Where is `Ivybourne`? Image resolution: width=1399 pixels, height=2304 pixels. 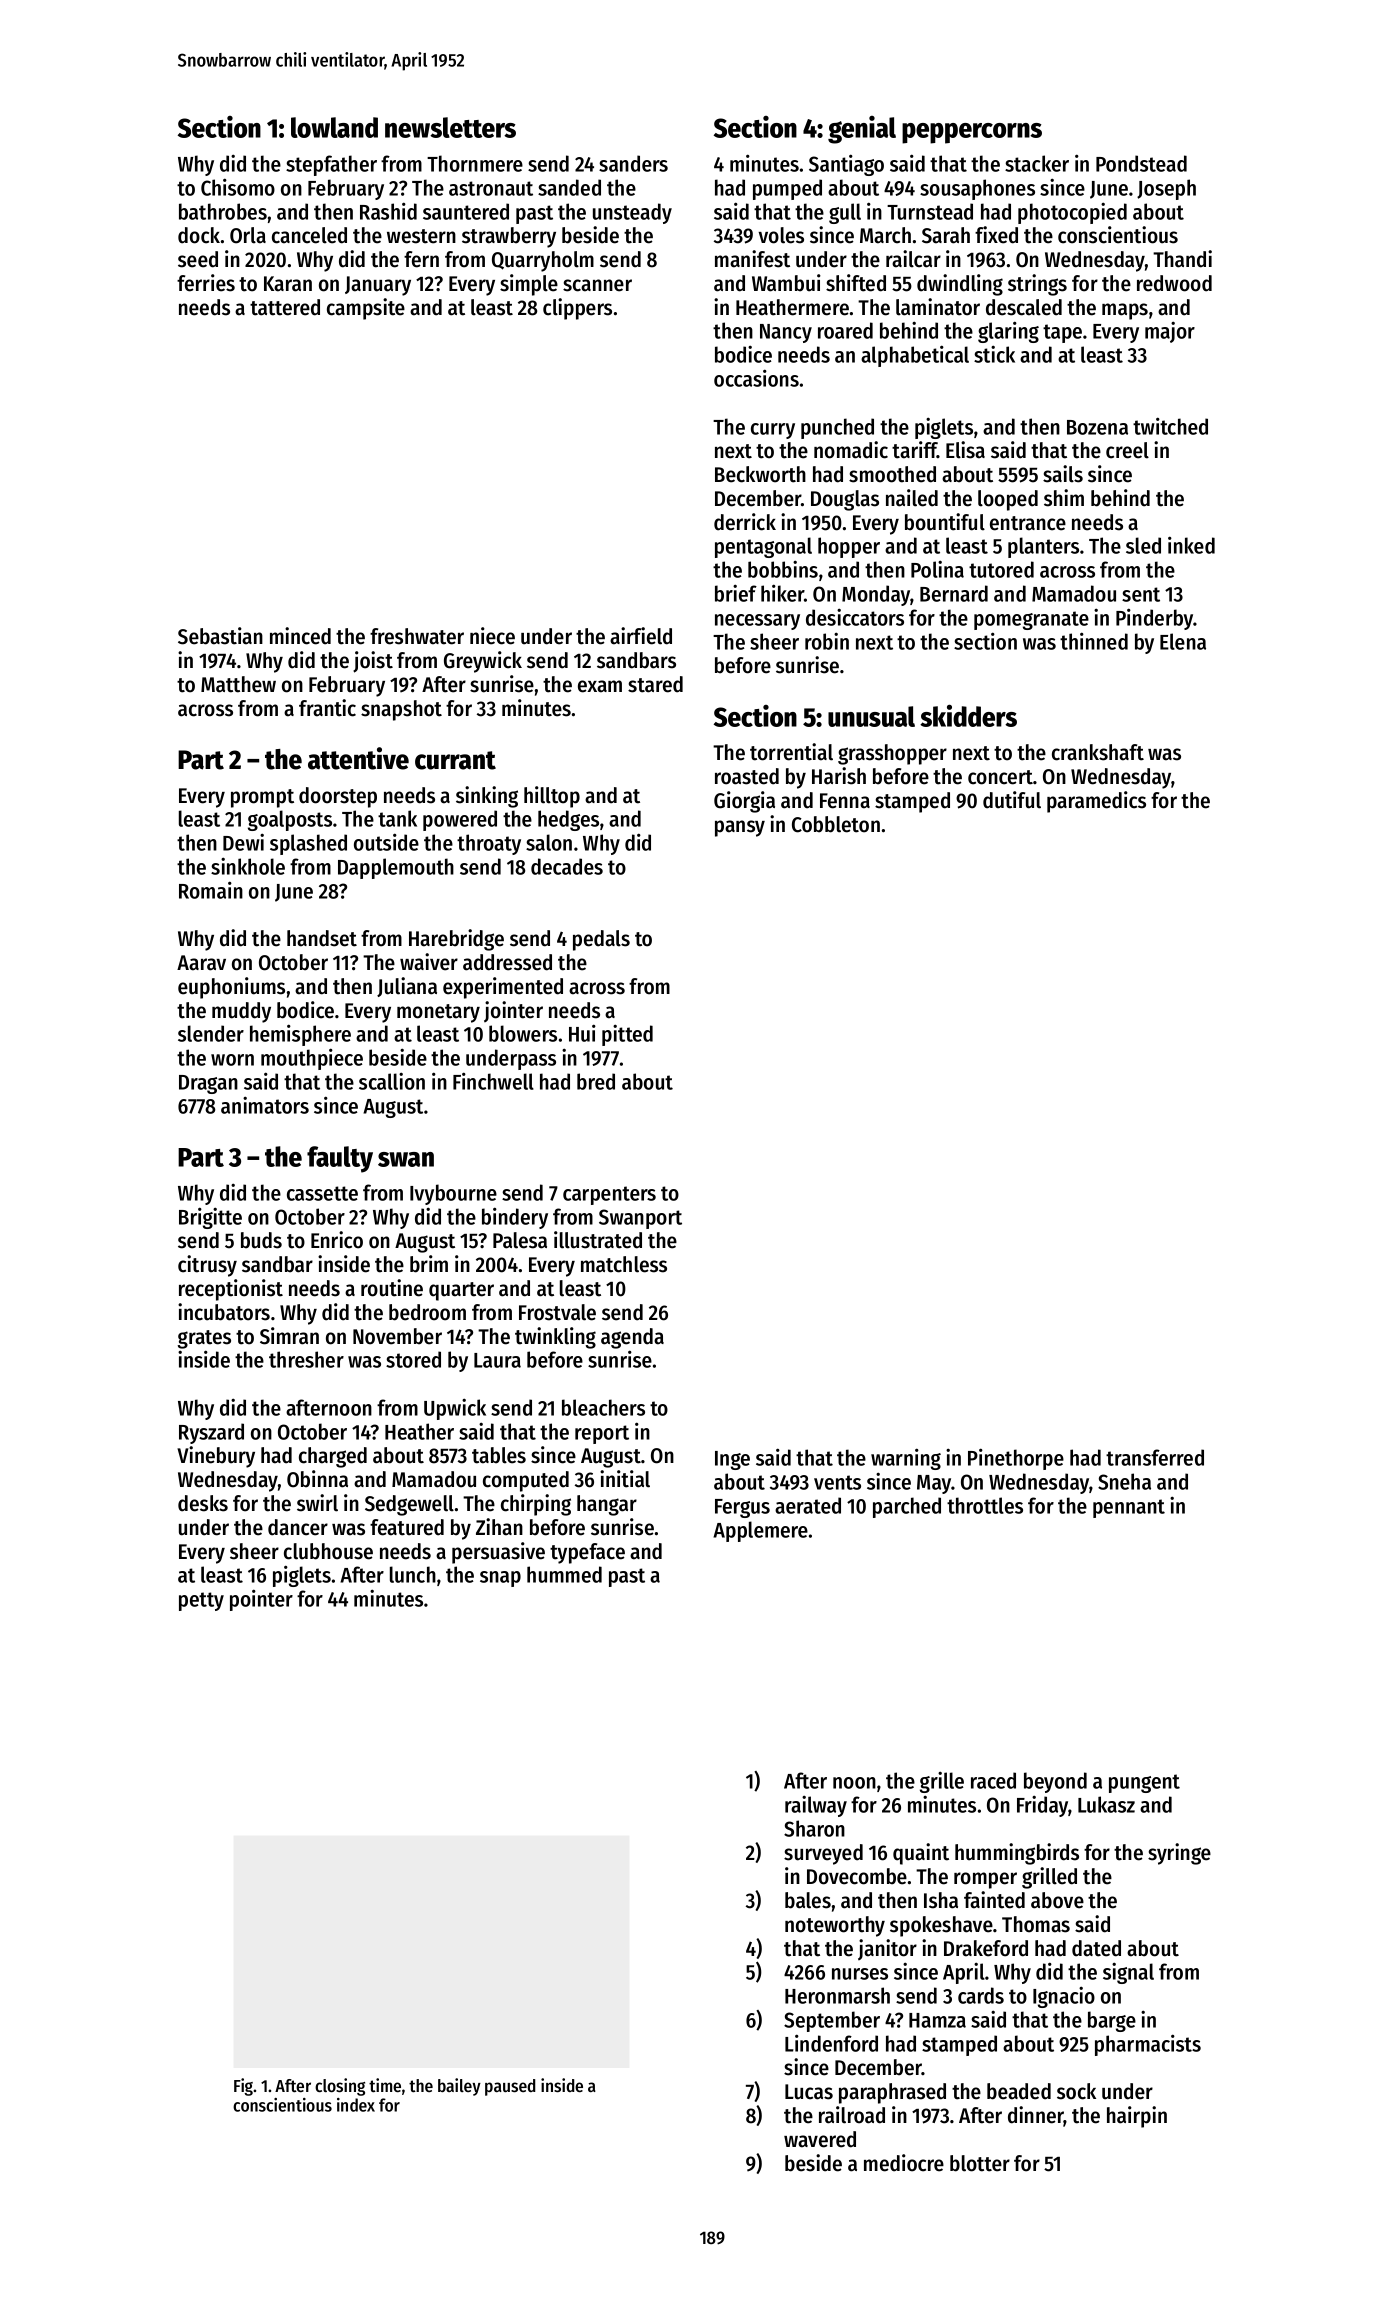 Ivybourne is located at coordinates (453, 1194).
